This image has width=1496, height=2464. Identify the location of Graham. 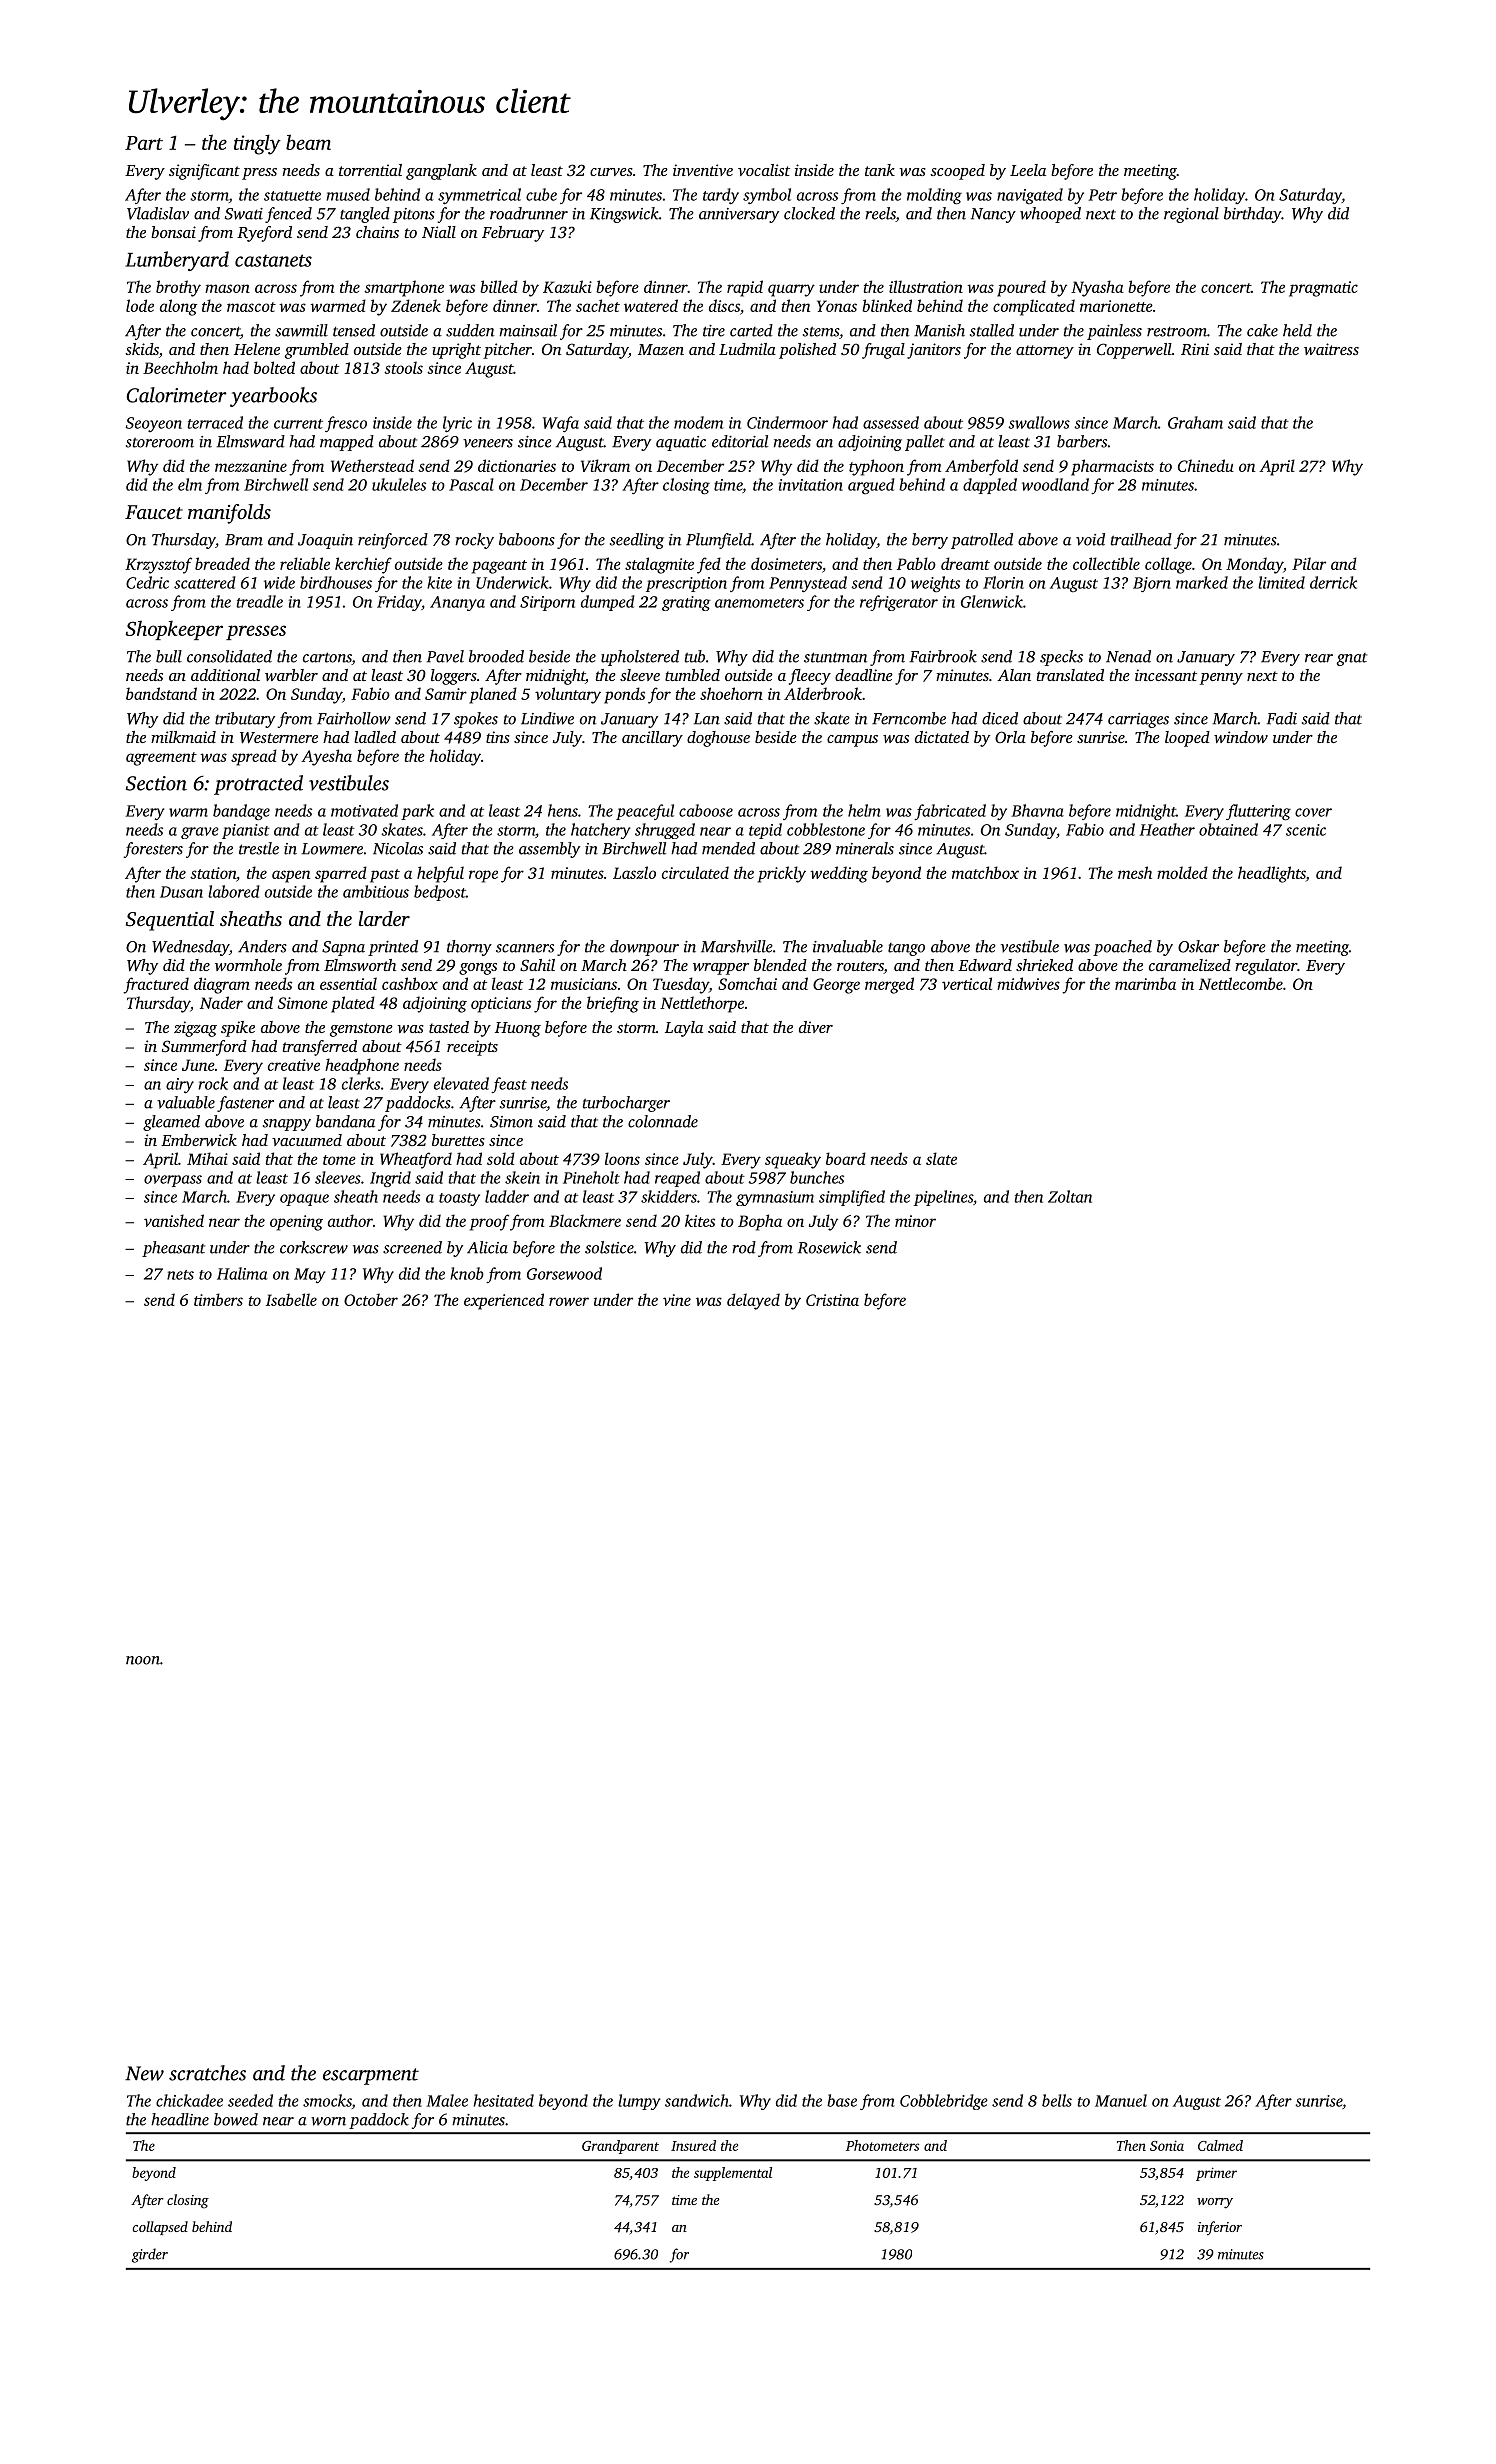
(1195, 422).
